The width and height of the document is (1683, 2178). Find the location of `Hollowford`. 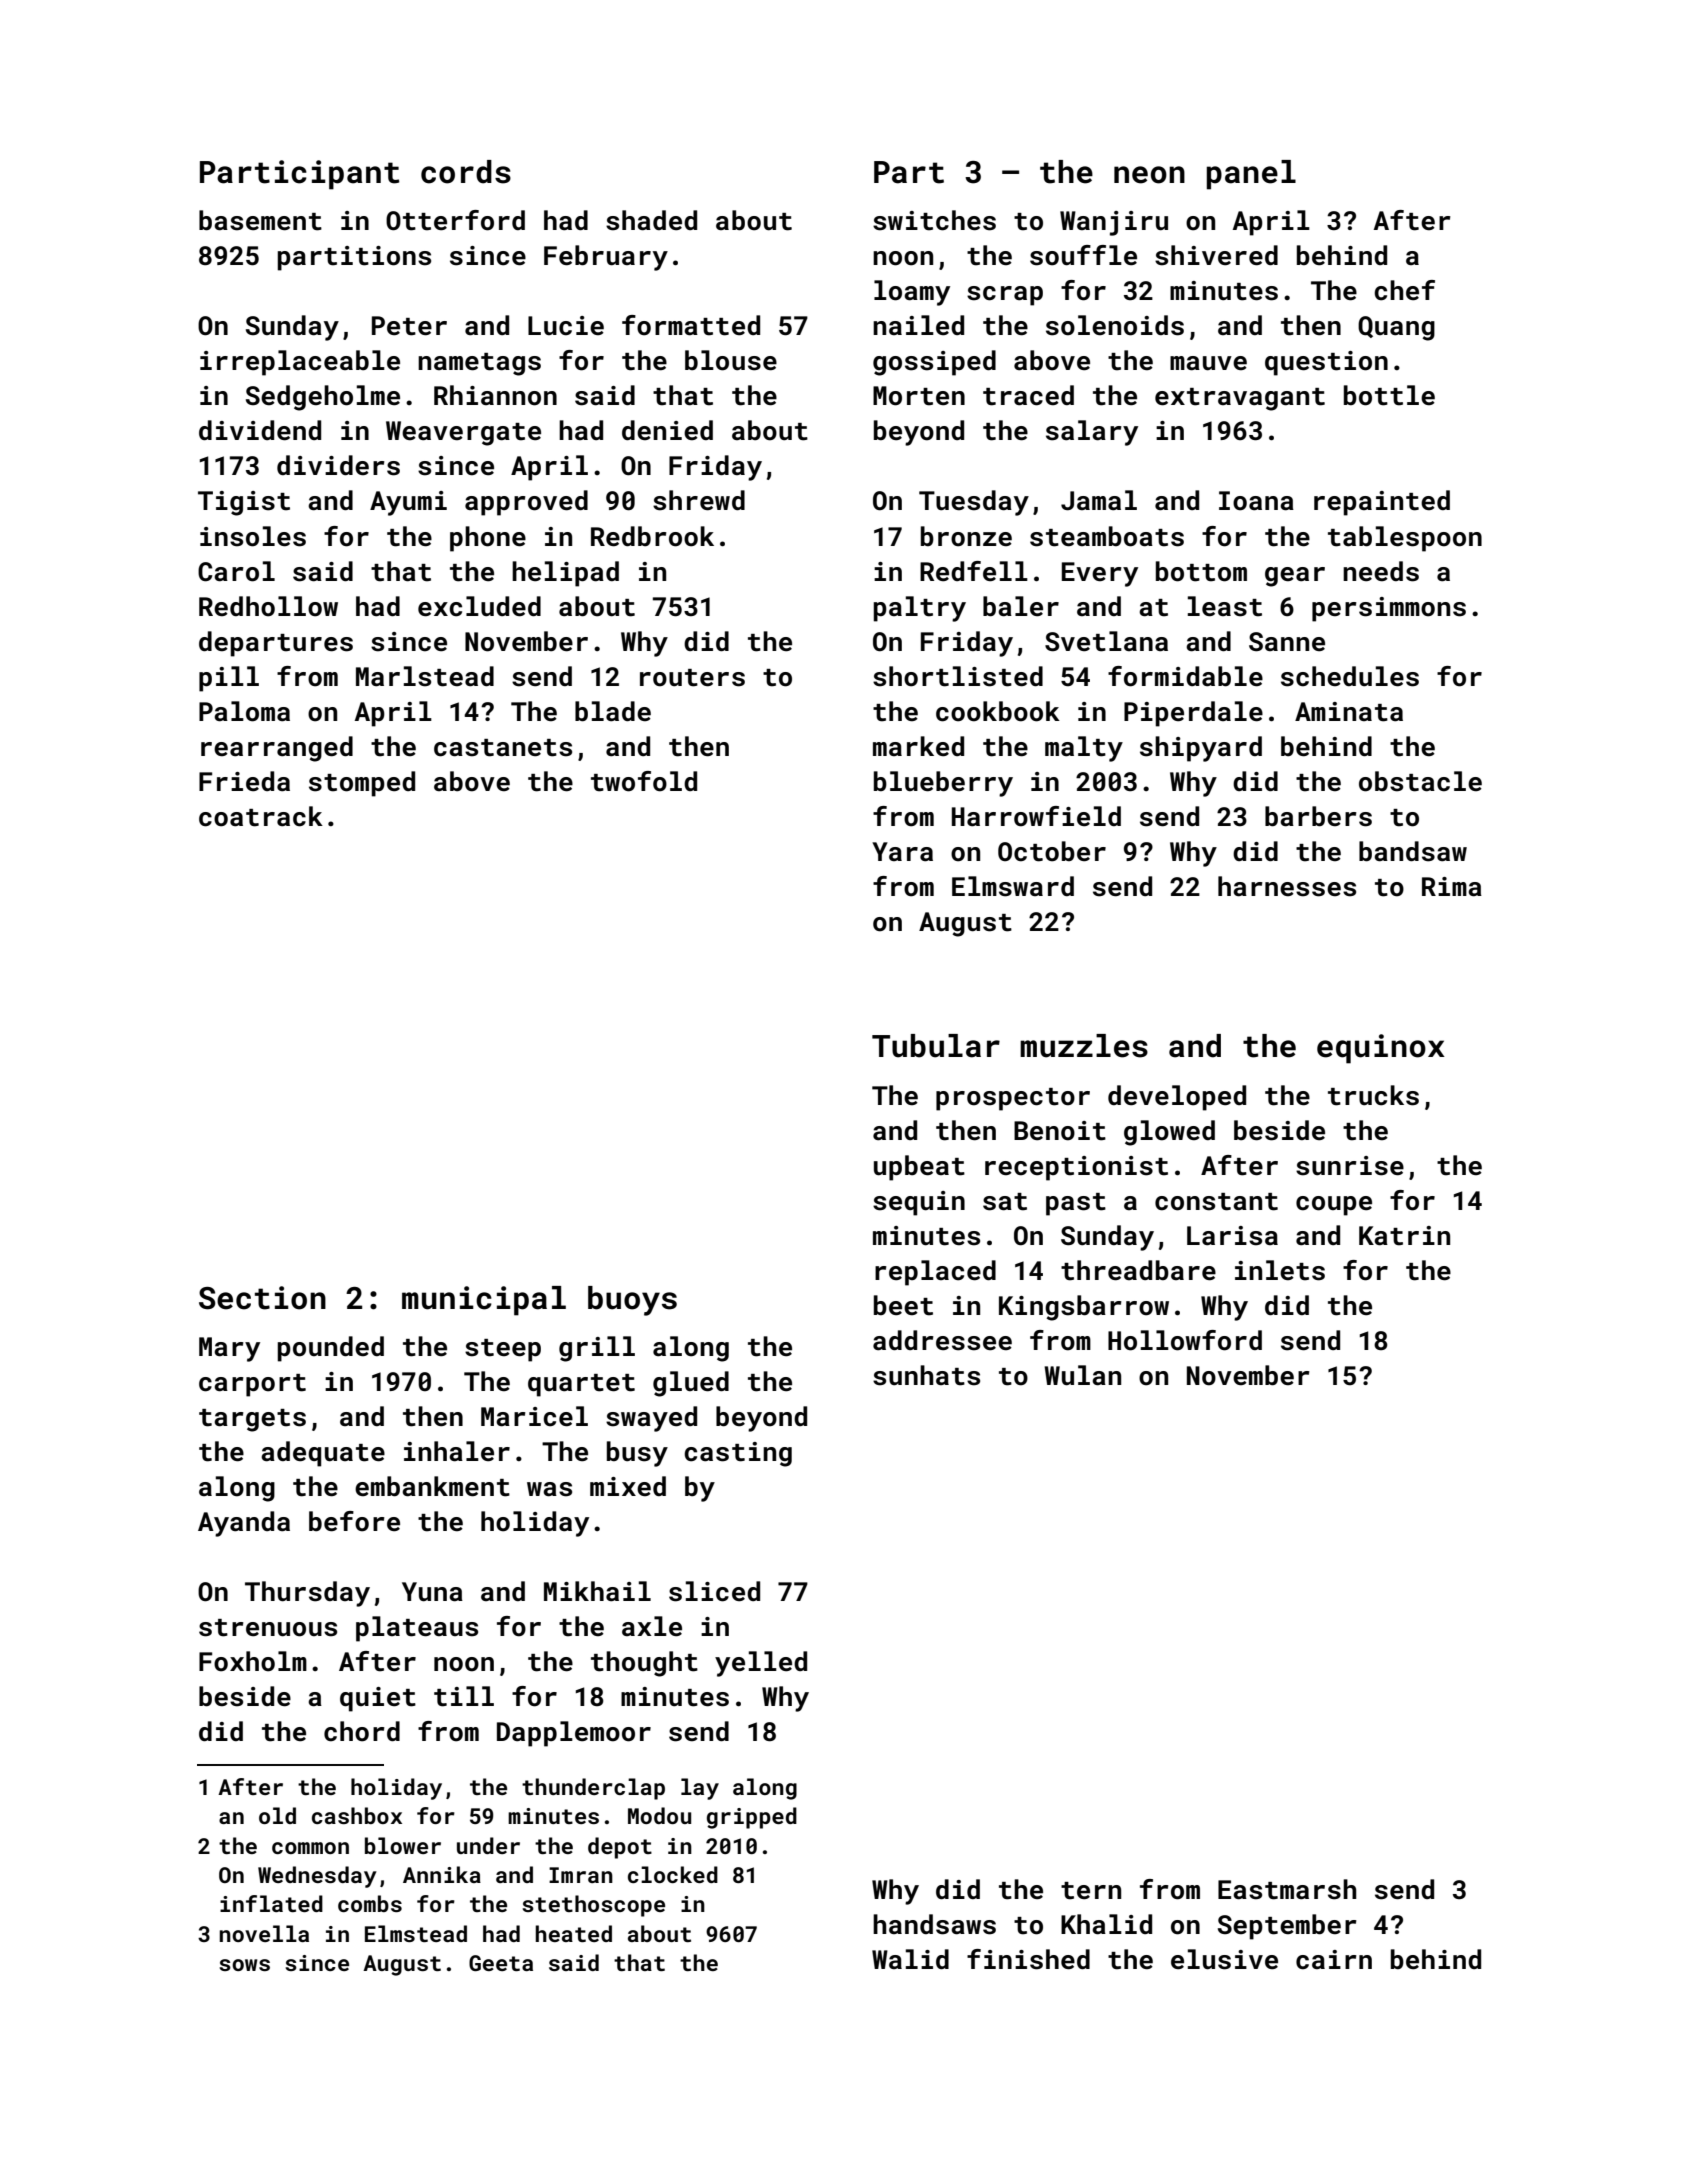

Hollowford is located at coordinates (1185, 1340).
